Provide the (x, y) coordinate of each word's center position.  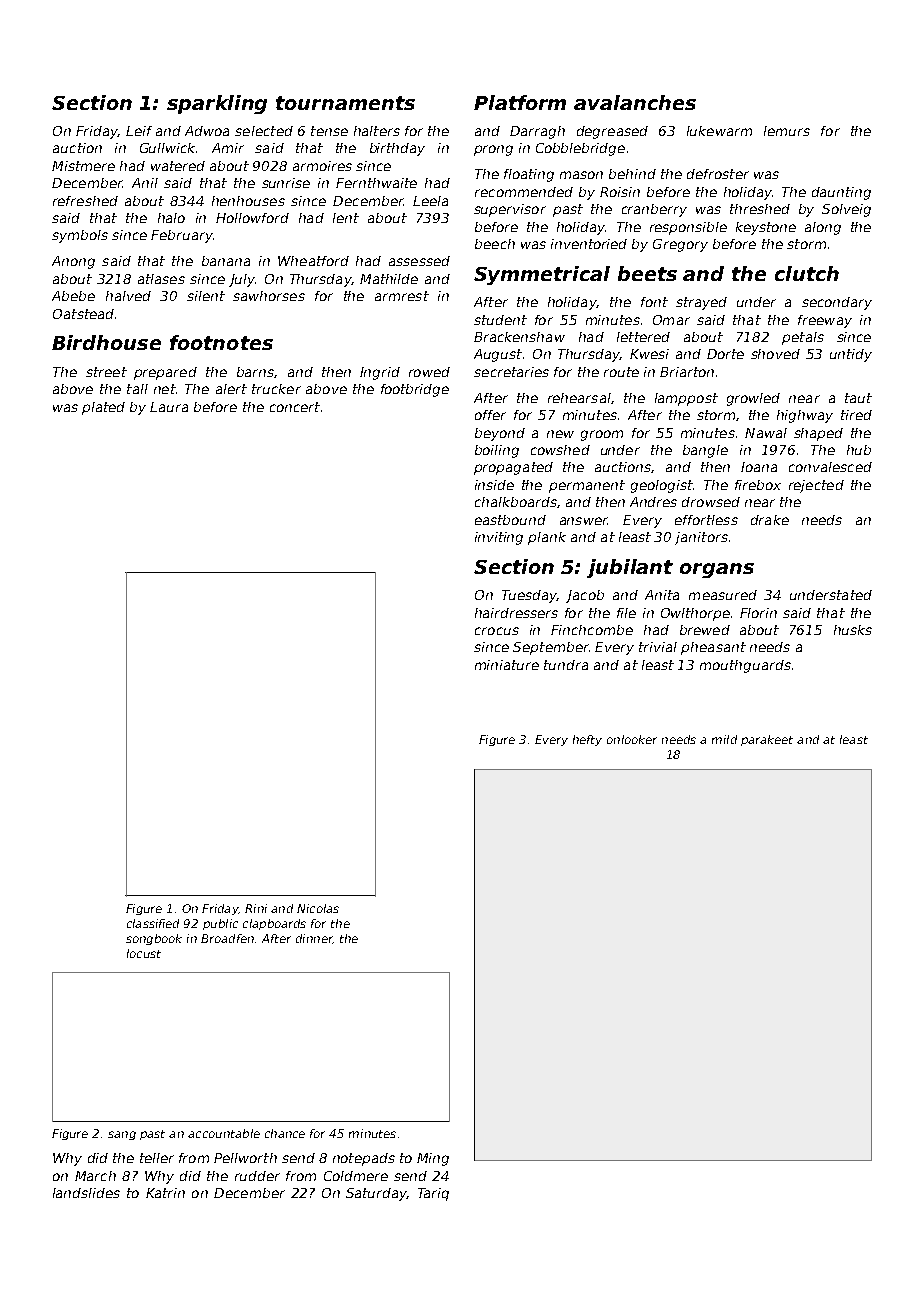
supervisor (510, 210)
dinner (314, 939)
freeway (825, 321)
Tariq (433, 1194)
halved (128, 296)
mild (724, 739)
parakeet (767, 740)
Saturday (376, 1194)
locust (144, 953)
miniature (507, 665)
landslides (86, 1193)
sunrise (286, 183)
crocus (497, 631)
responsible (688, 228)
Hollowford (252, 218)
